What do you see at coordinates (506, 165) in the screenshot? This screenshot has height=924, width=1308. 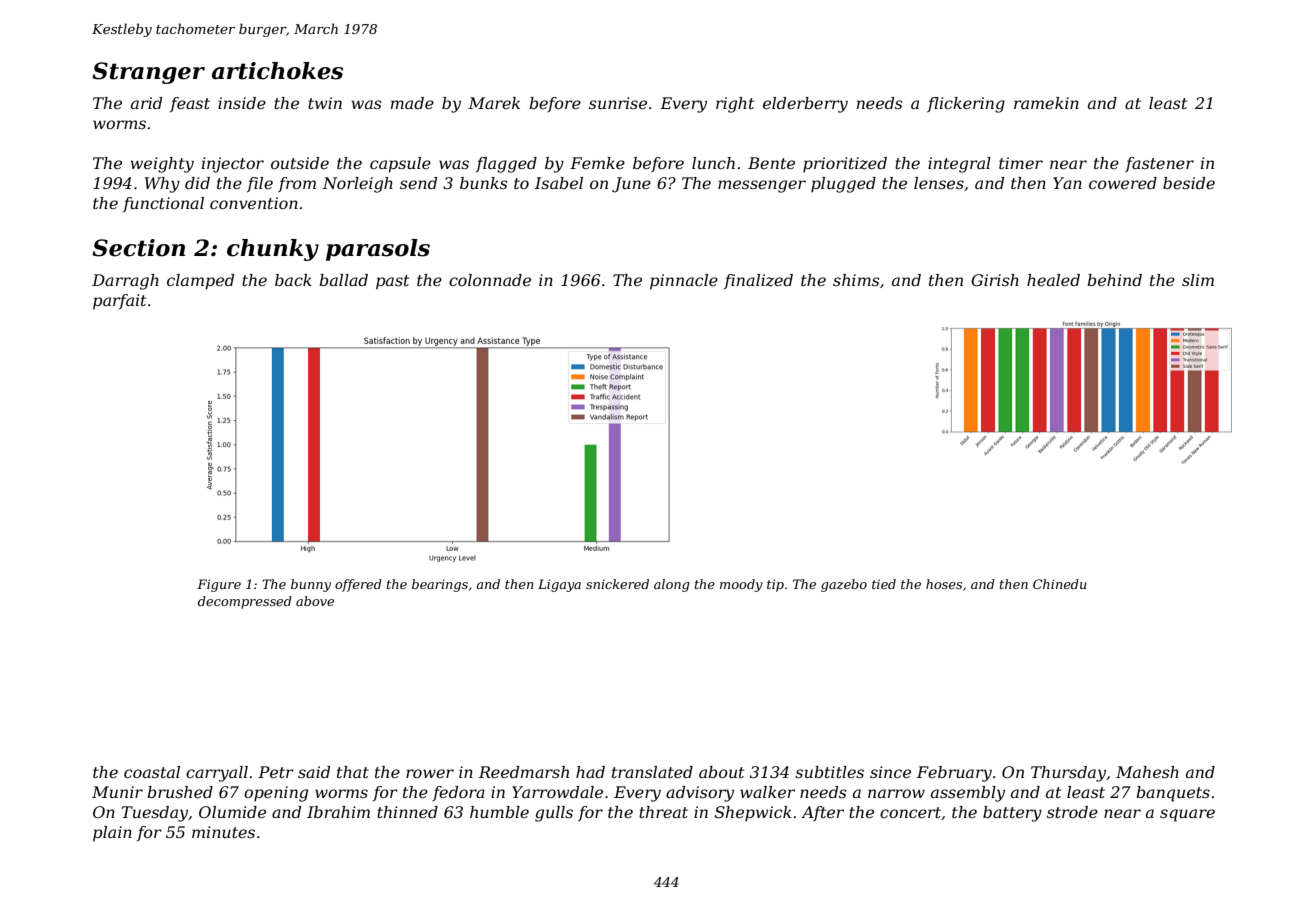 I see `flagged` at bounding box center [506, 165].
